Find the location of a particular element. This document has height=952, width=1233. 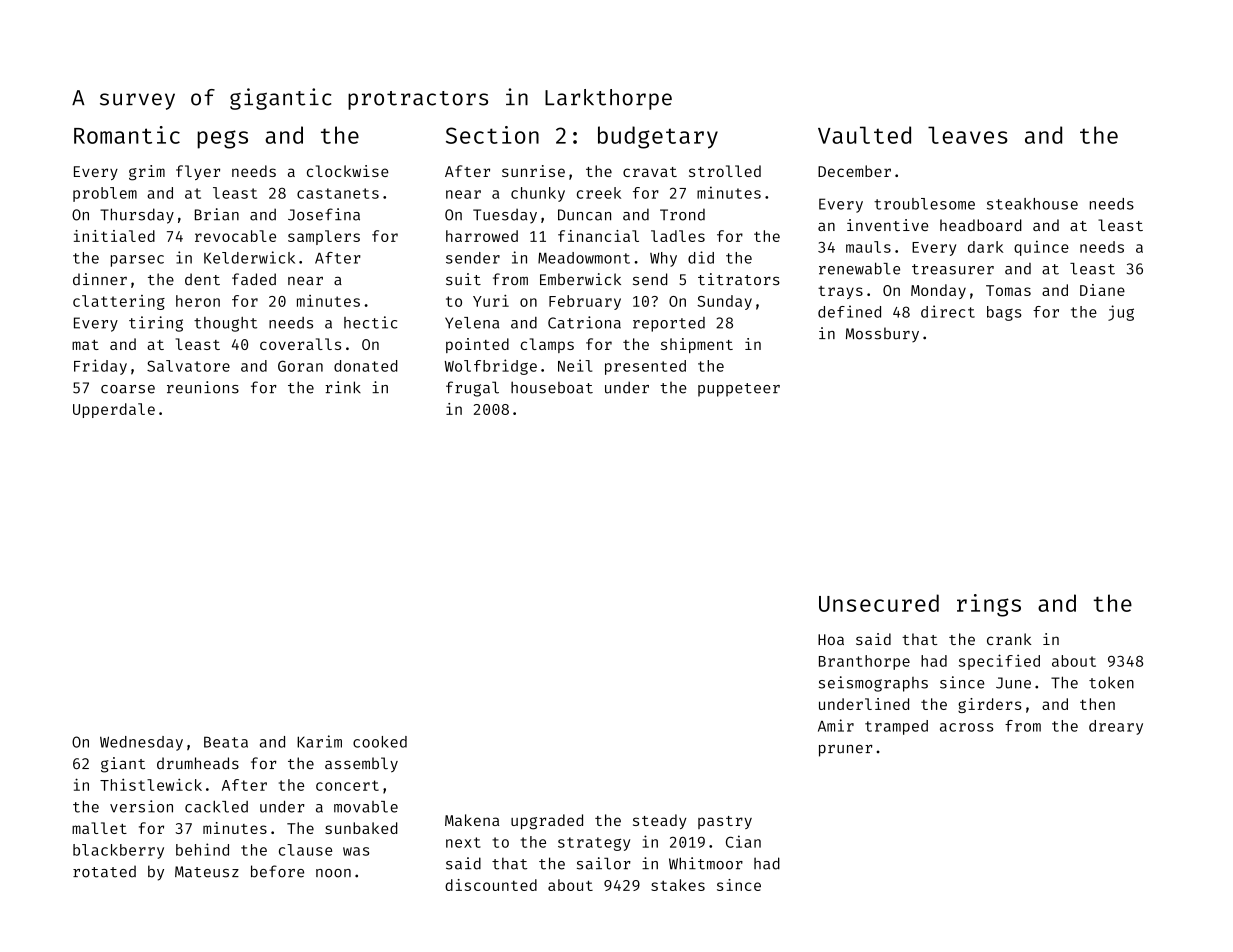

dreary is located at coordinates (1116, 727).
